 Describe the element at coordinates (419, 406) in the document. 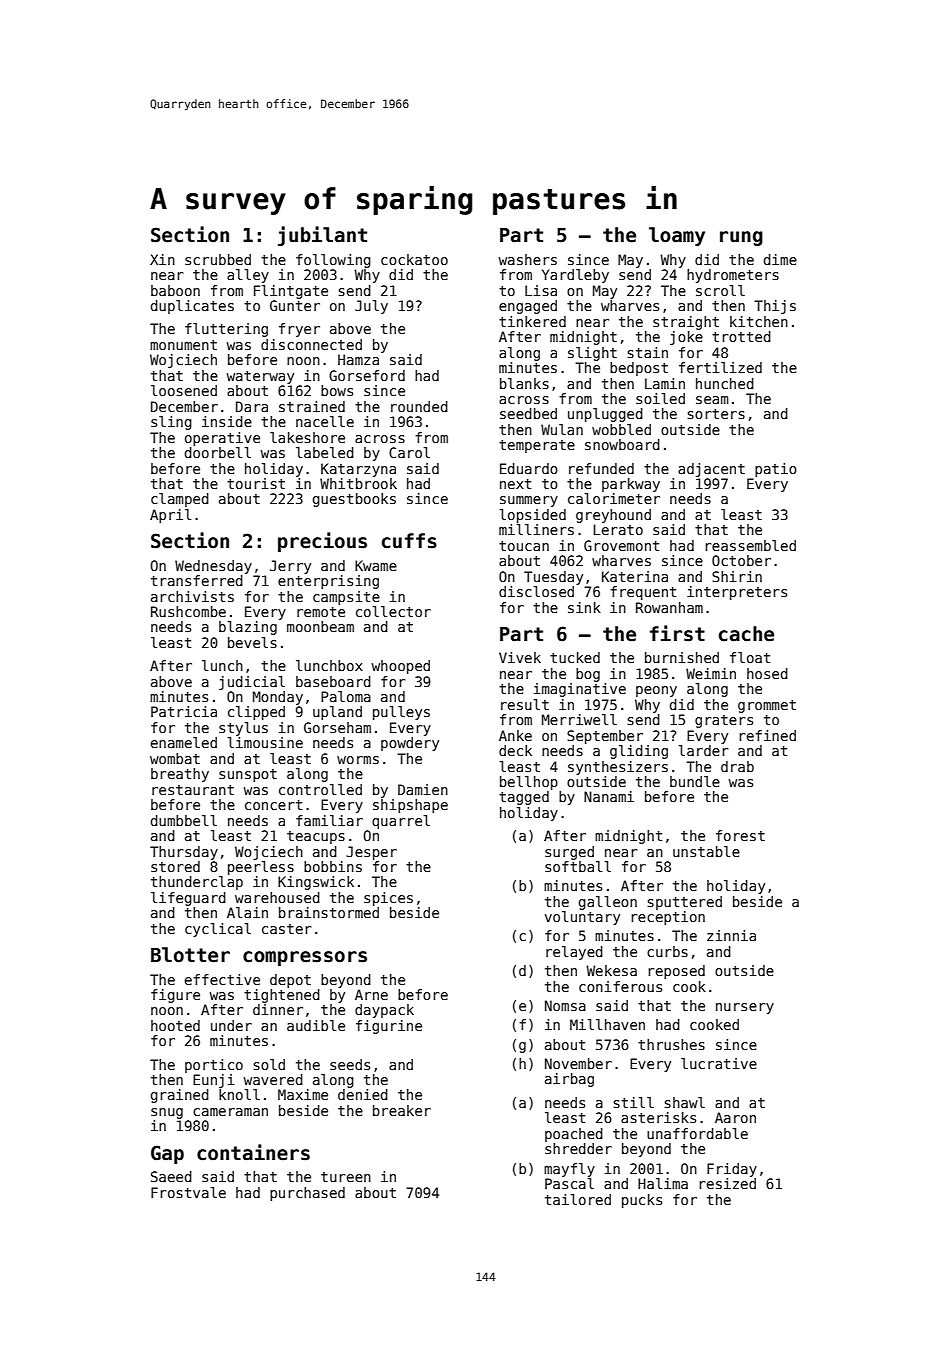

I see `rounded` at that location.
